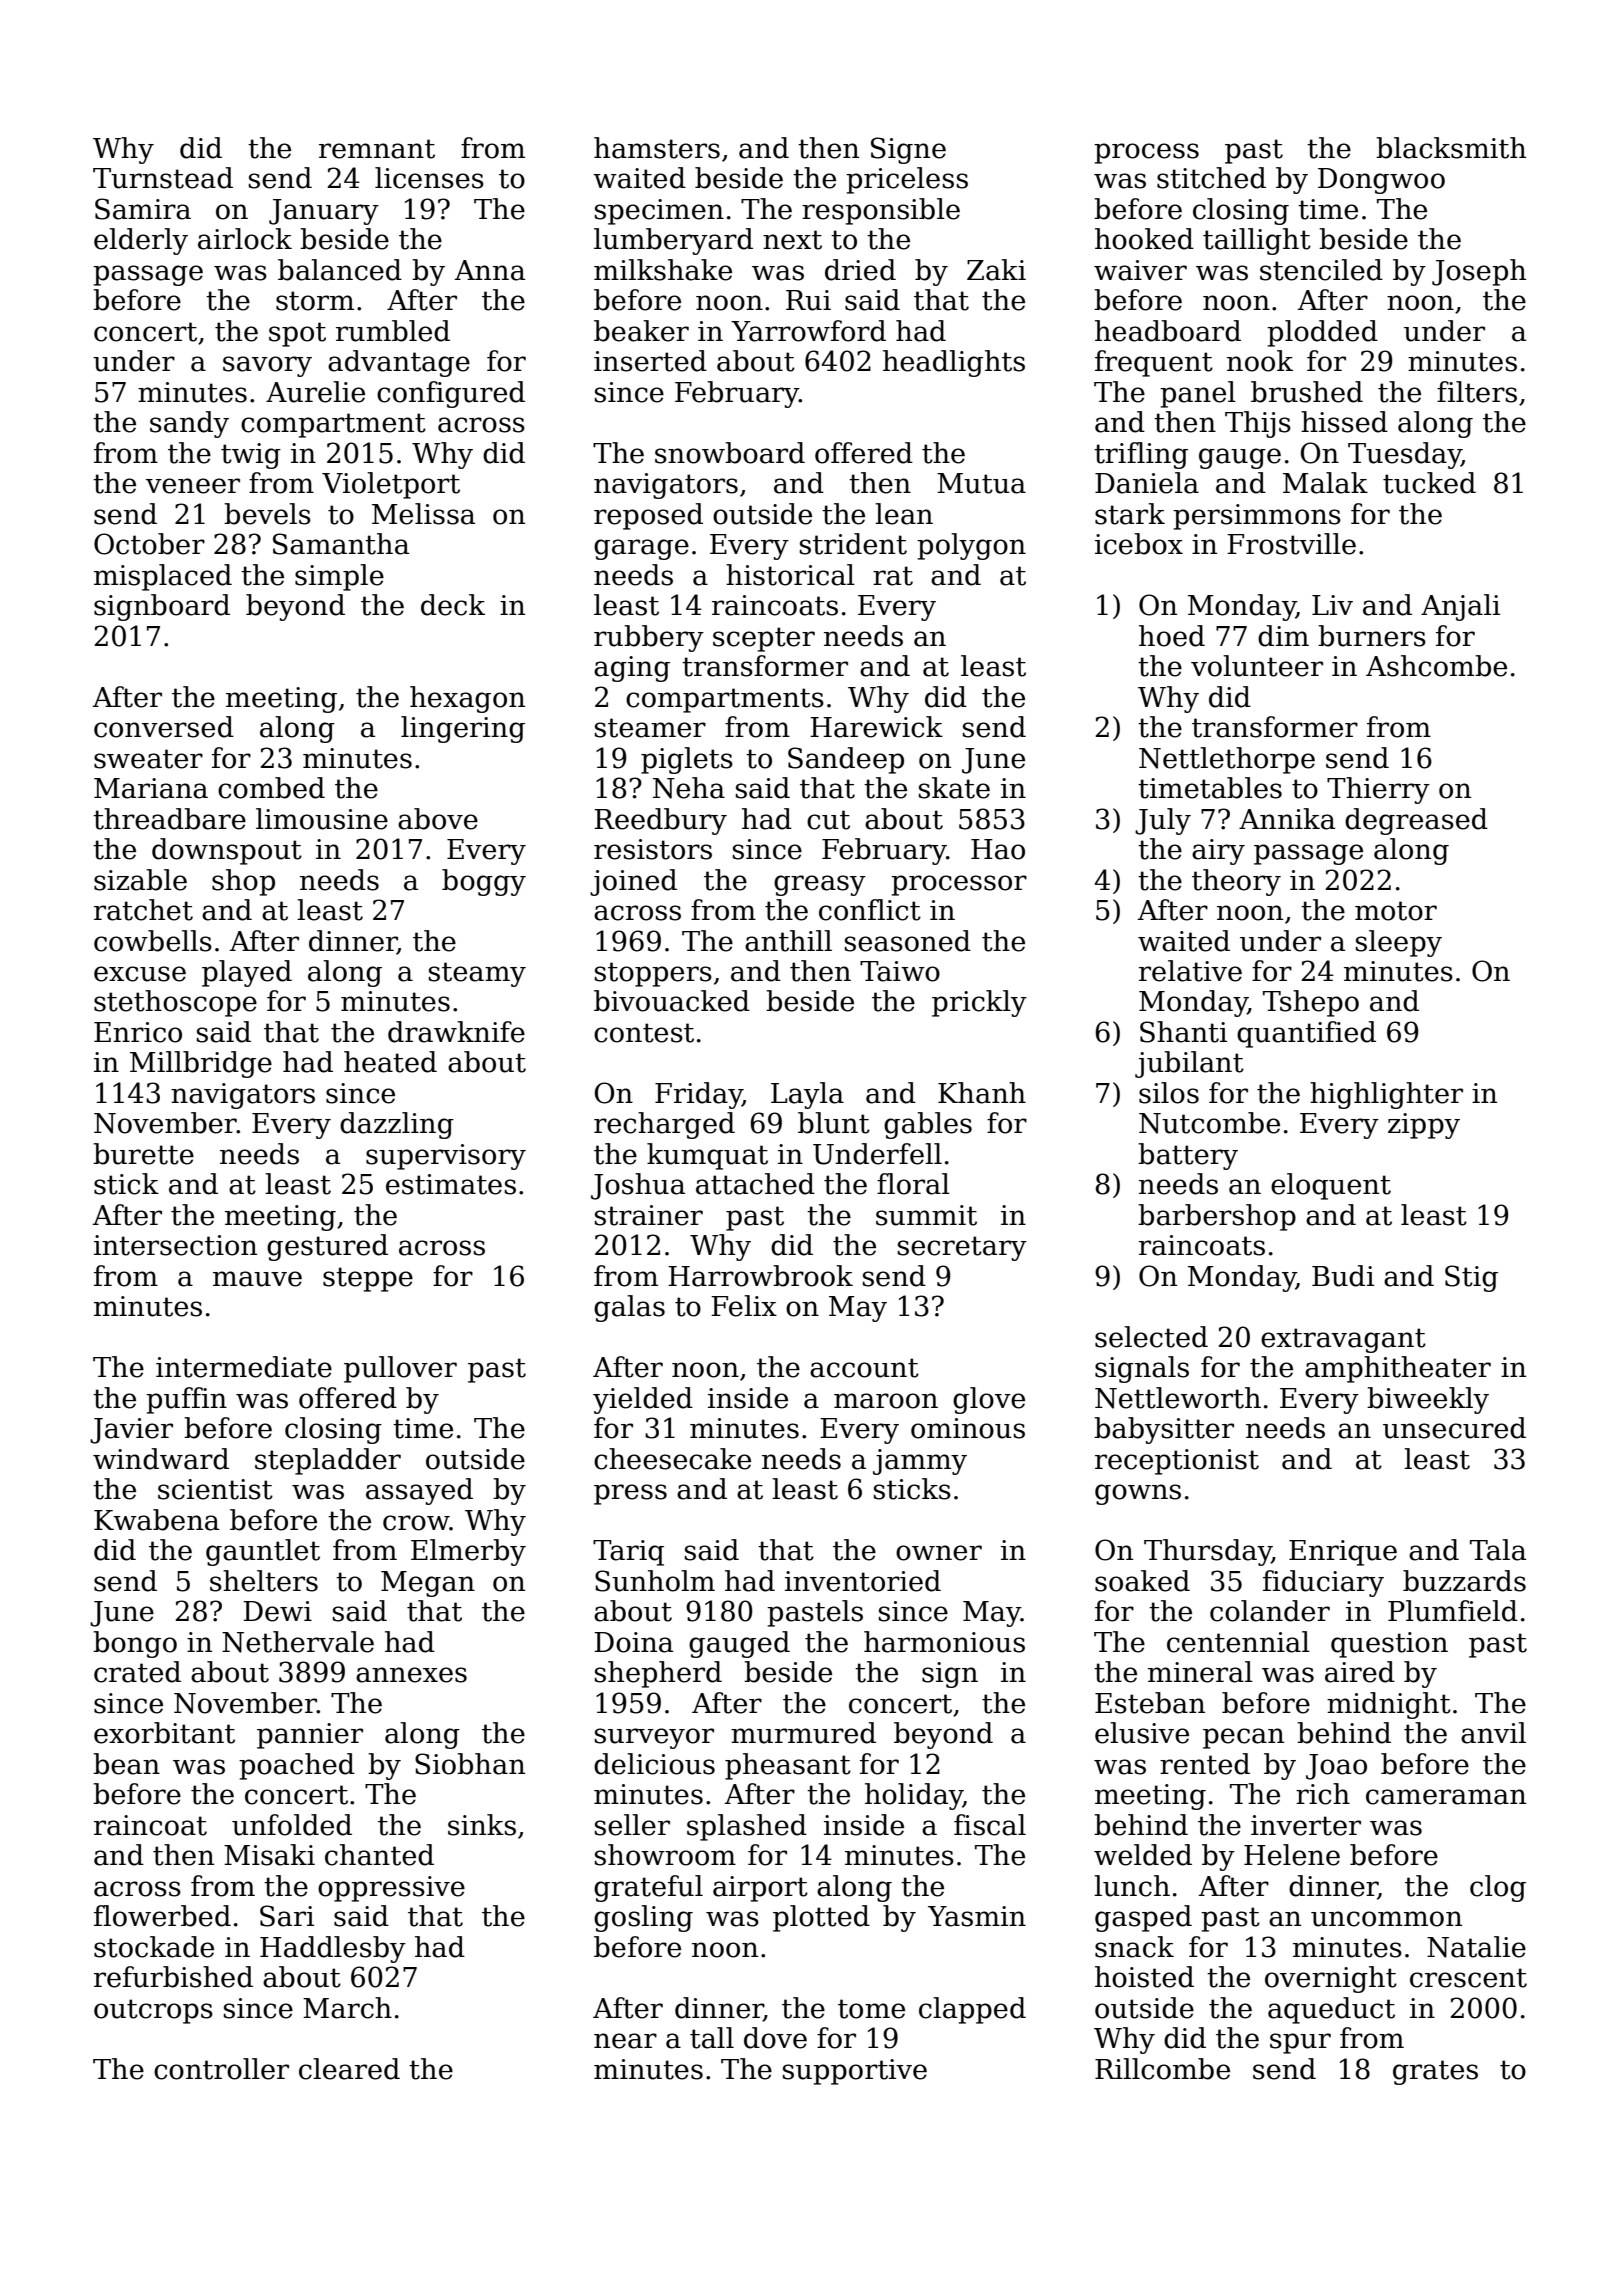 This screenshot has width=1620, height=2292. Describe the element at coordinates (135, 1644) in the screenshot. I see `bongo` at that location.
